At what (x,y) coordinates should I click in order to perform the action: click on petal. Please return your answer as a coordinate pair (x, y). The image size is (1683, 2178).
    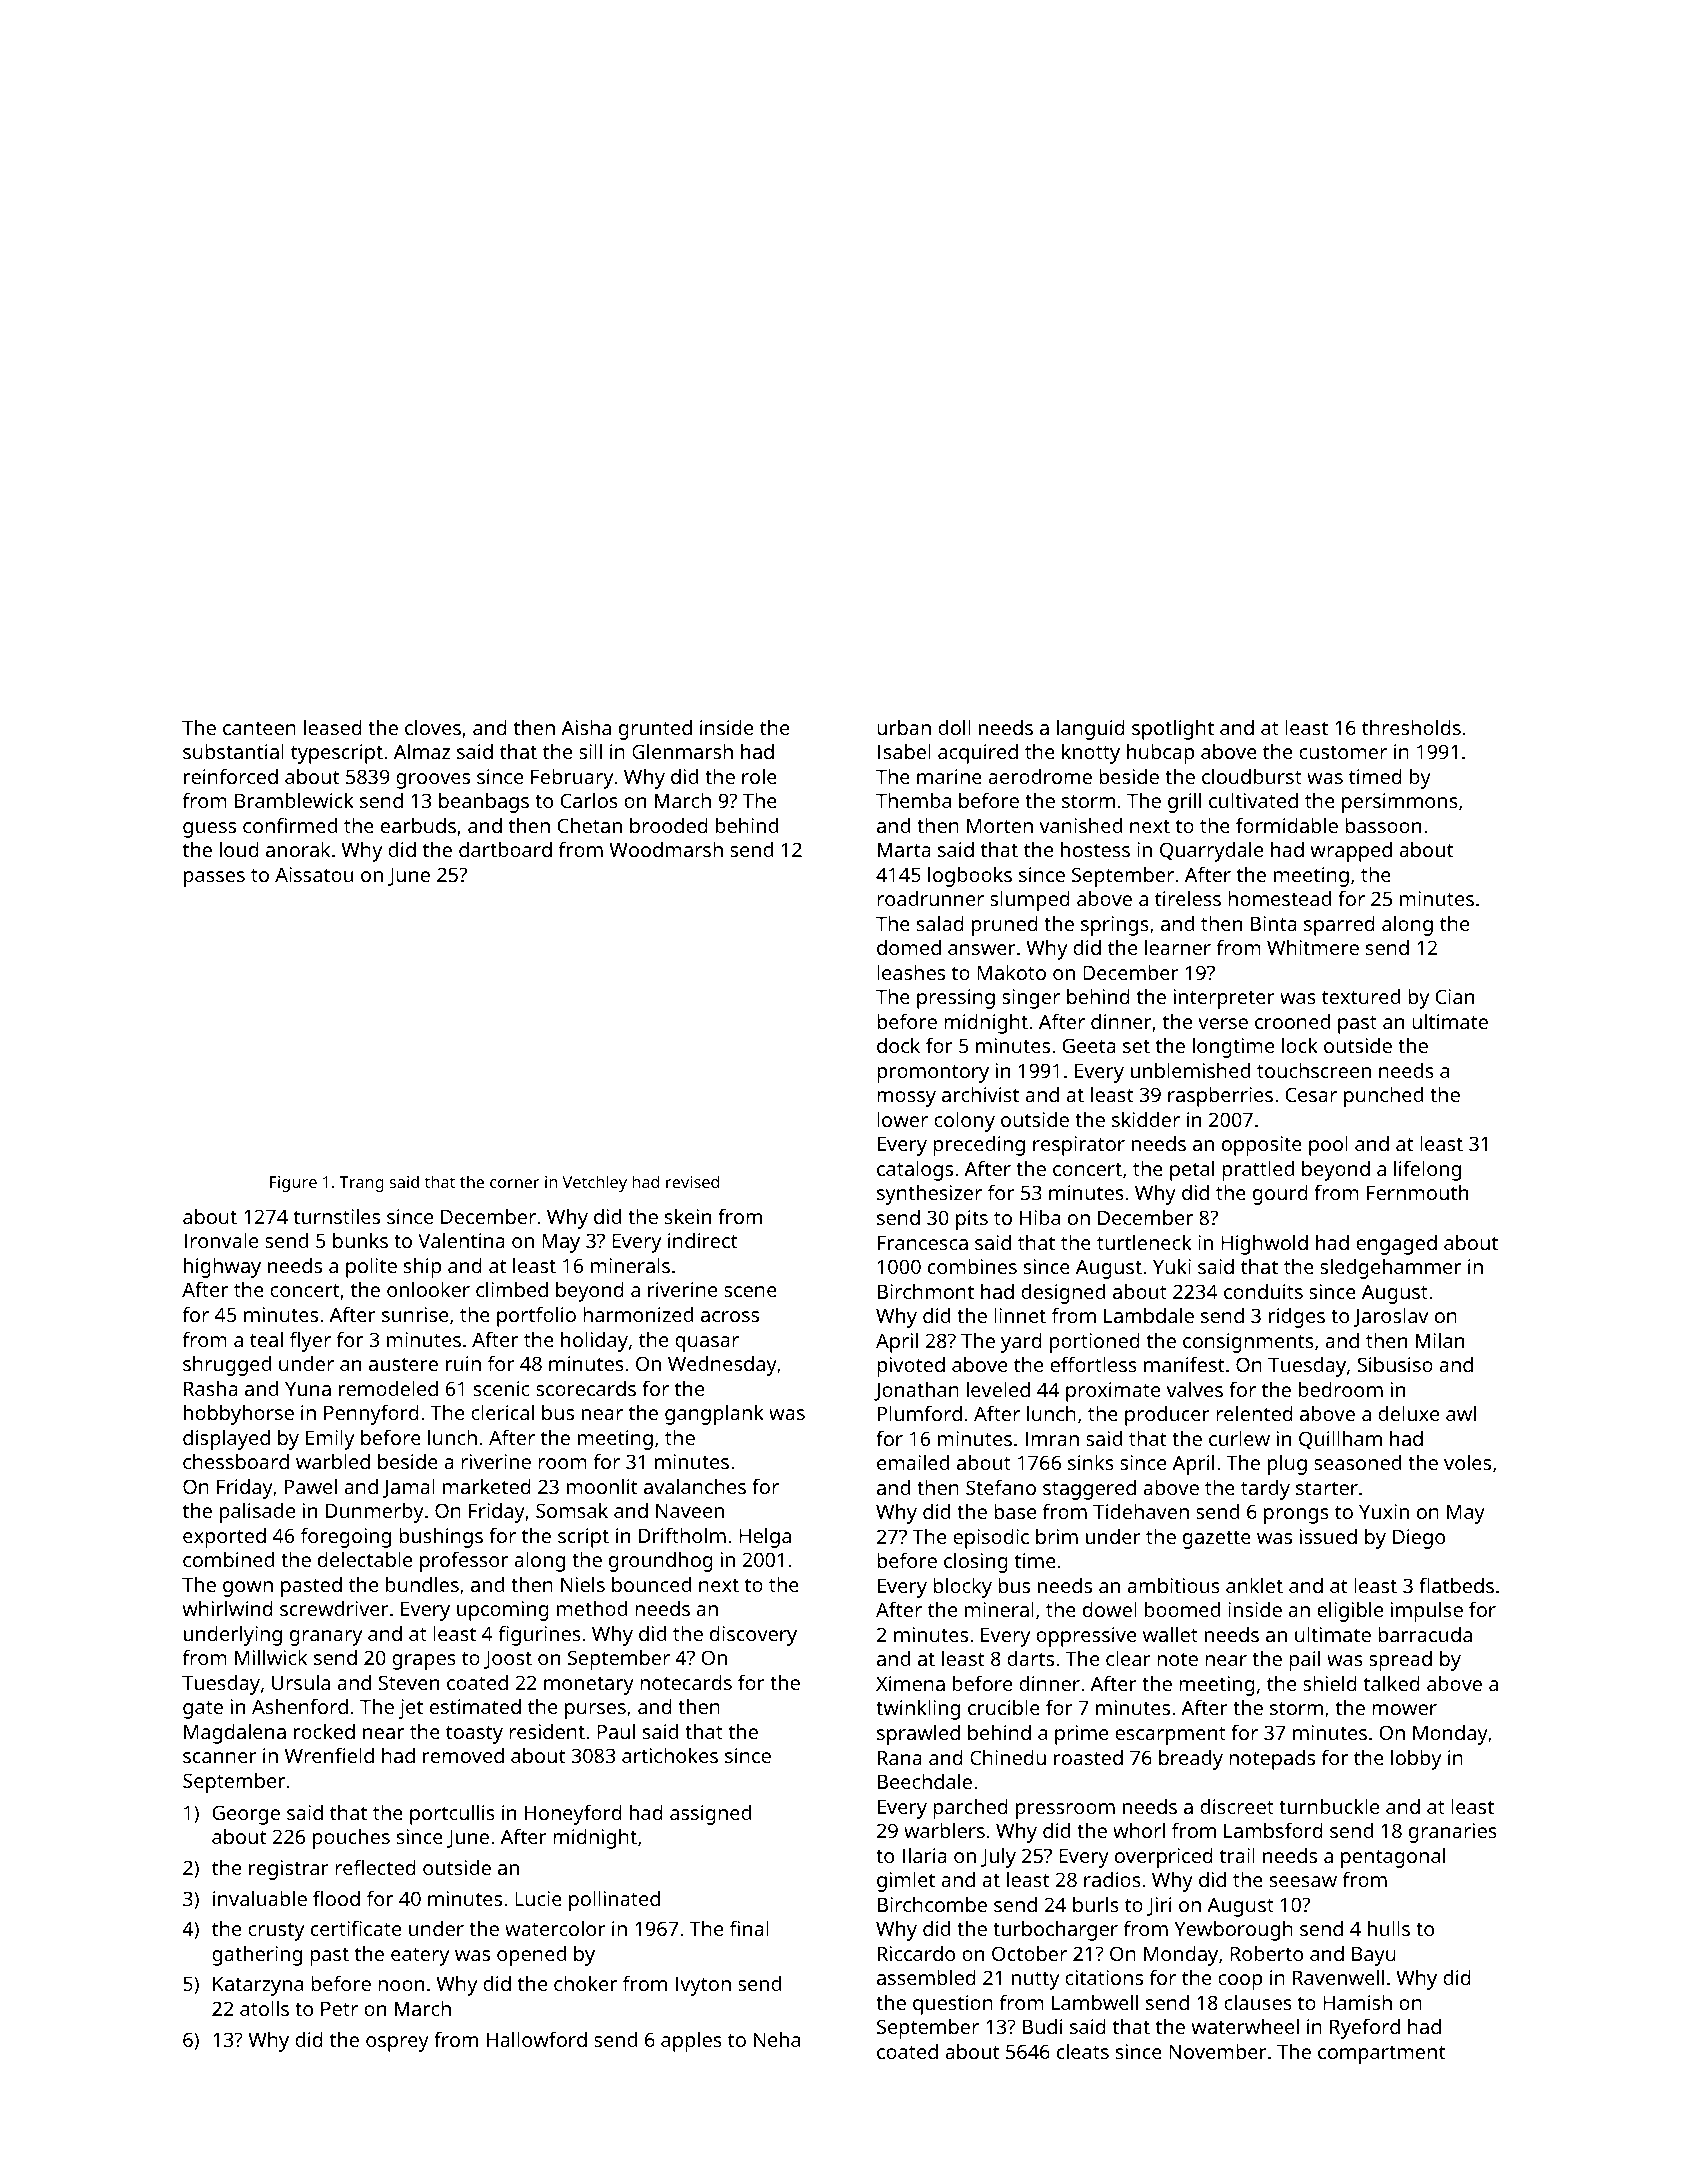
    Looking at the image, I should click on (1192, 1171).
